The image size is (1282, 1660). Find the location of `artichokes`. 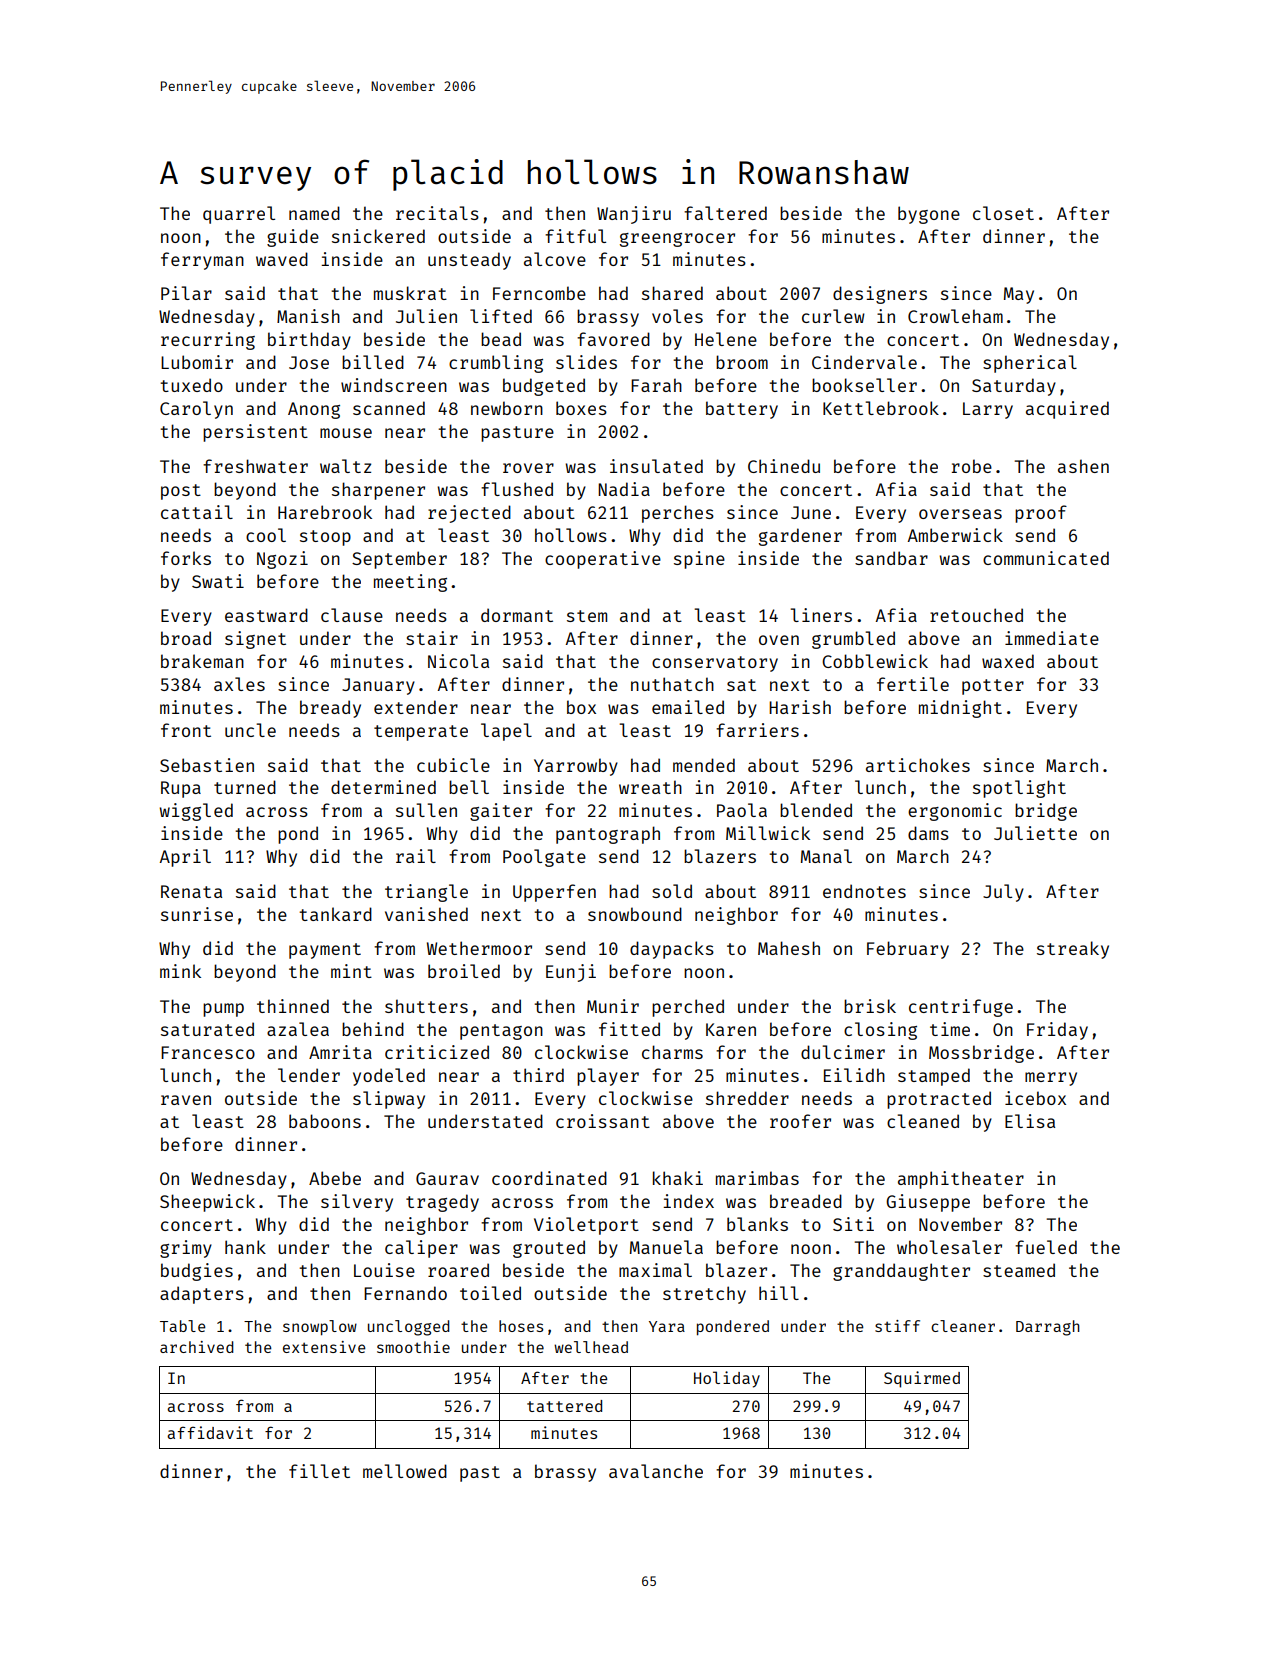

artichokes is located at coordinates (918, 765).
